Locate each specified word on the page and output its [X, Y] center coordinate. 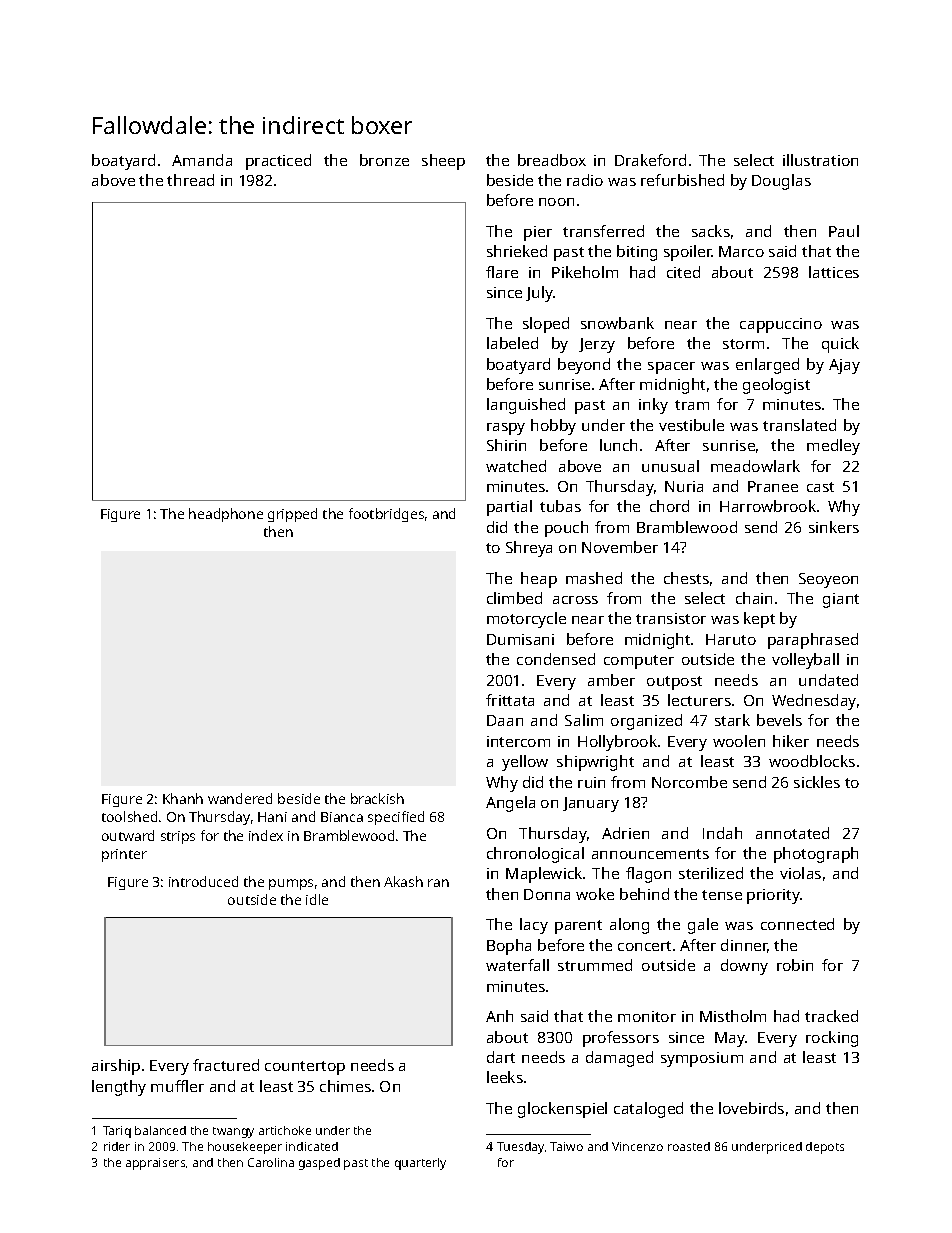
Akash [403, 881]
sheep [443, 162]
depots [825, 1148]
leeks [505, 1077]
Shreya [529, 549]
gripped [292, 515]
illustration [820, 160]
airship [116, 1067]
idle [317, 899]
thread [190, 180]
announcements [650, 854]
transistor [671, 618]
